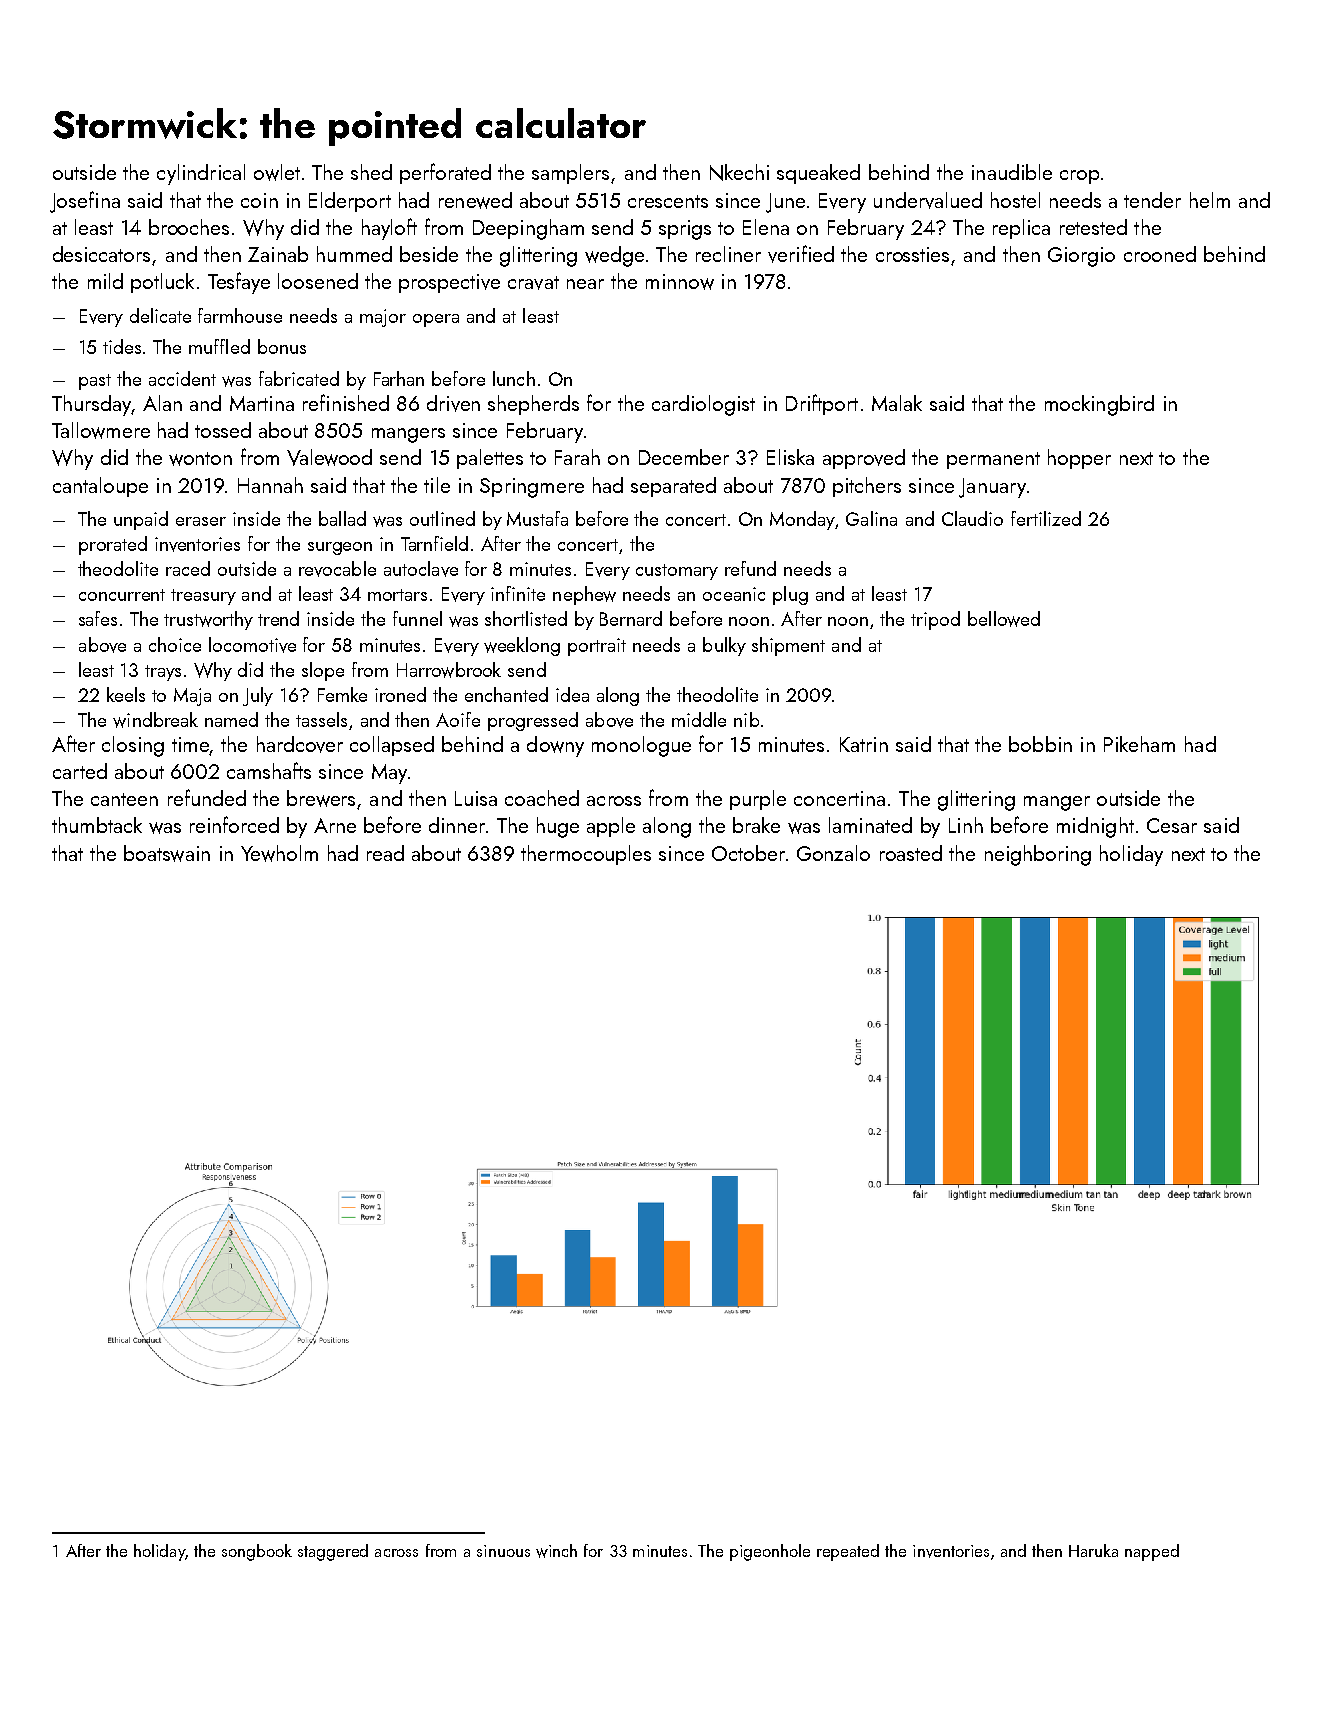 Image resolution: width=1325 pixels, height=1715 pixels. Describe the element at coordinates (167, 853) in the screenshot. I see `boatswain` at that location.
